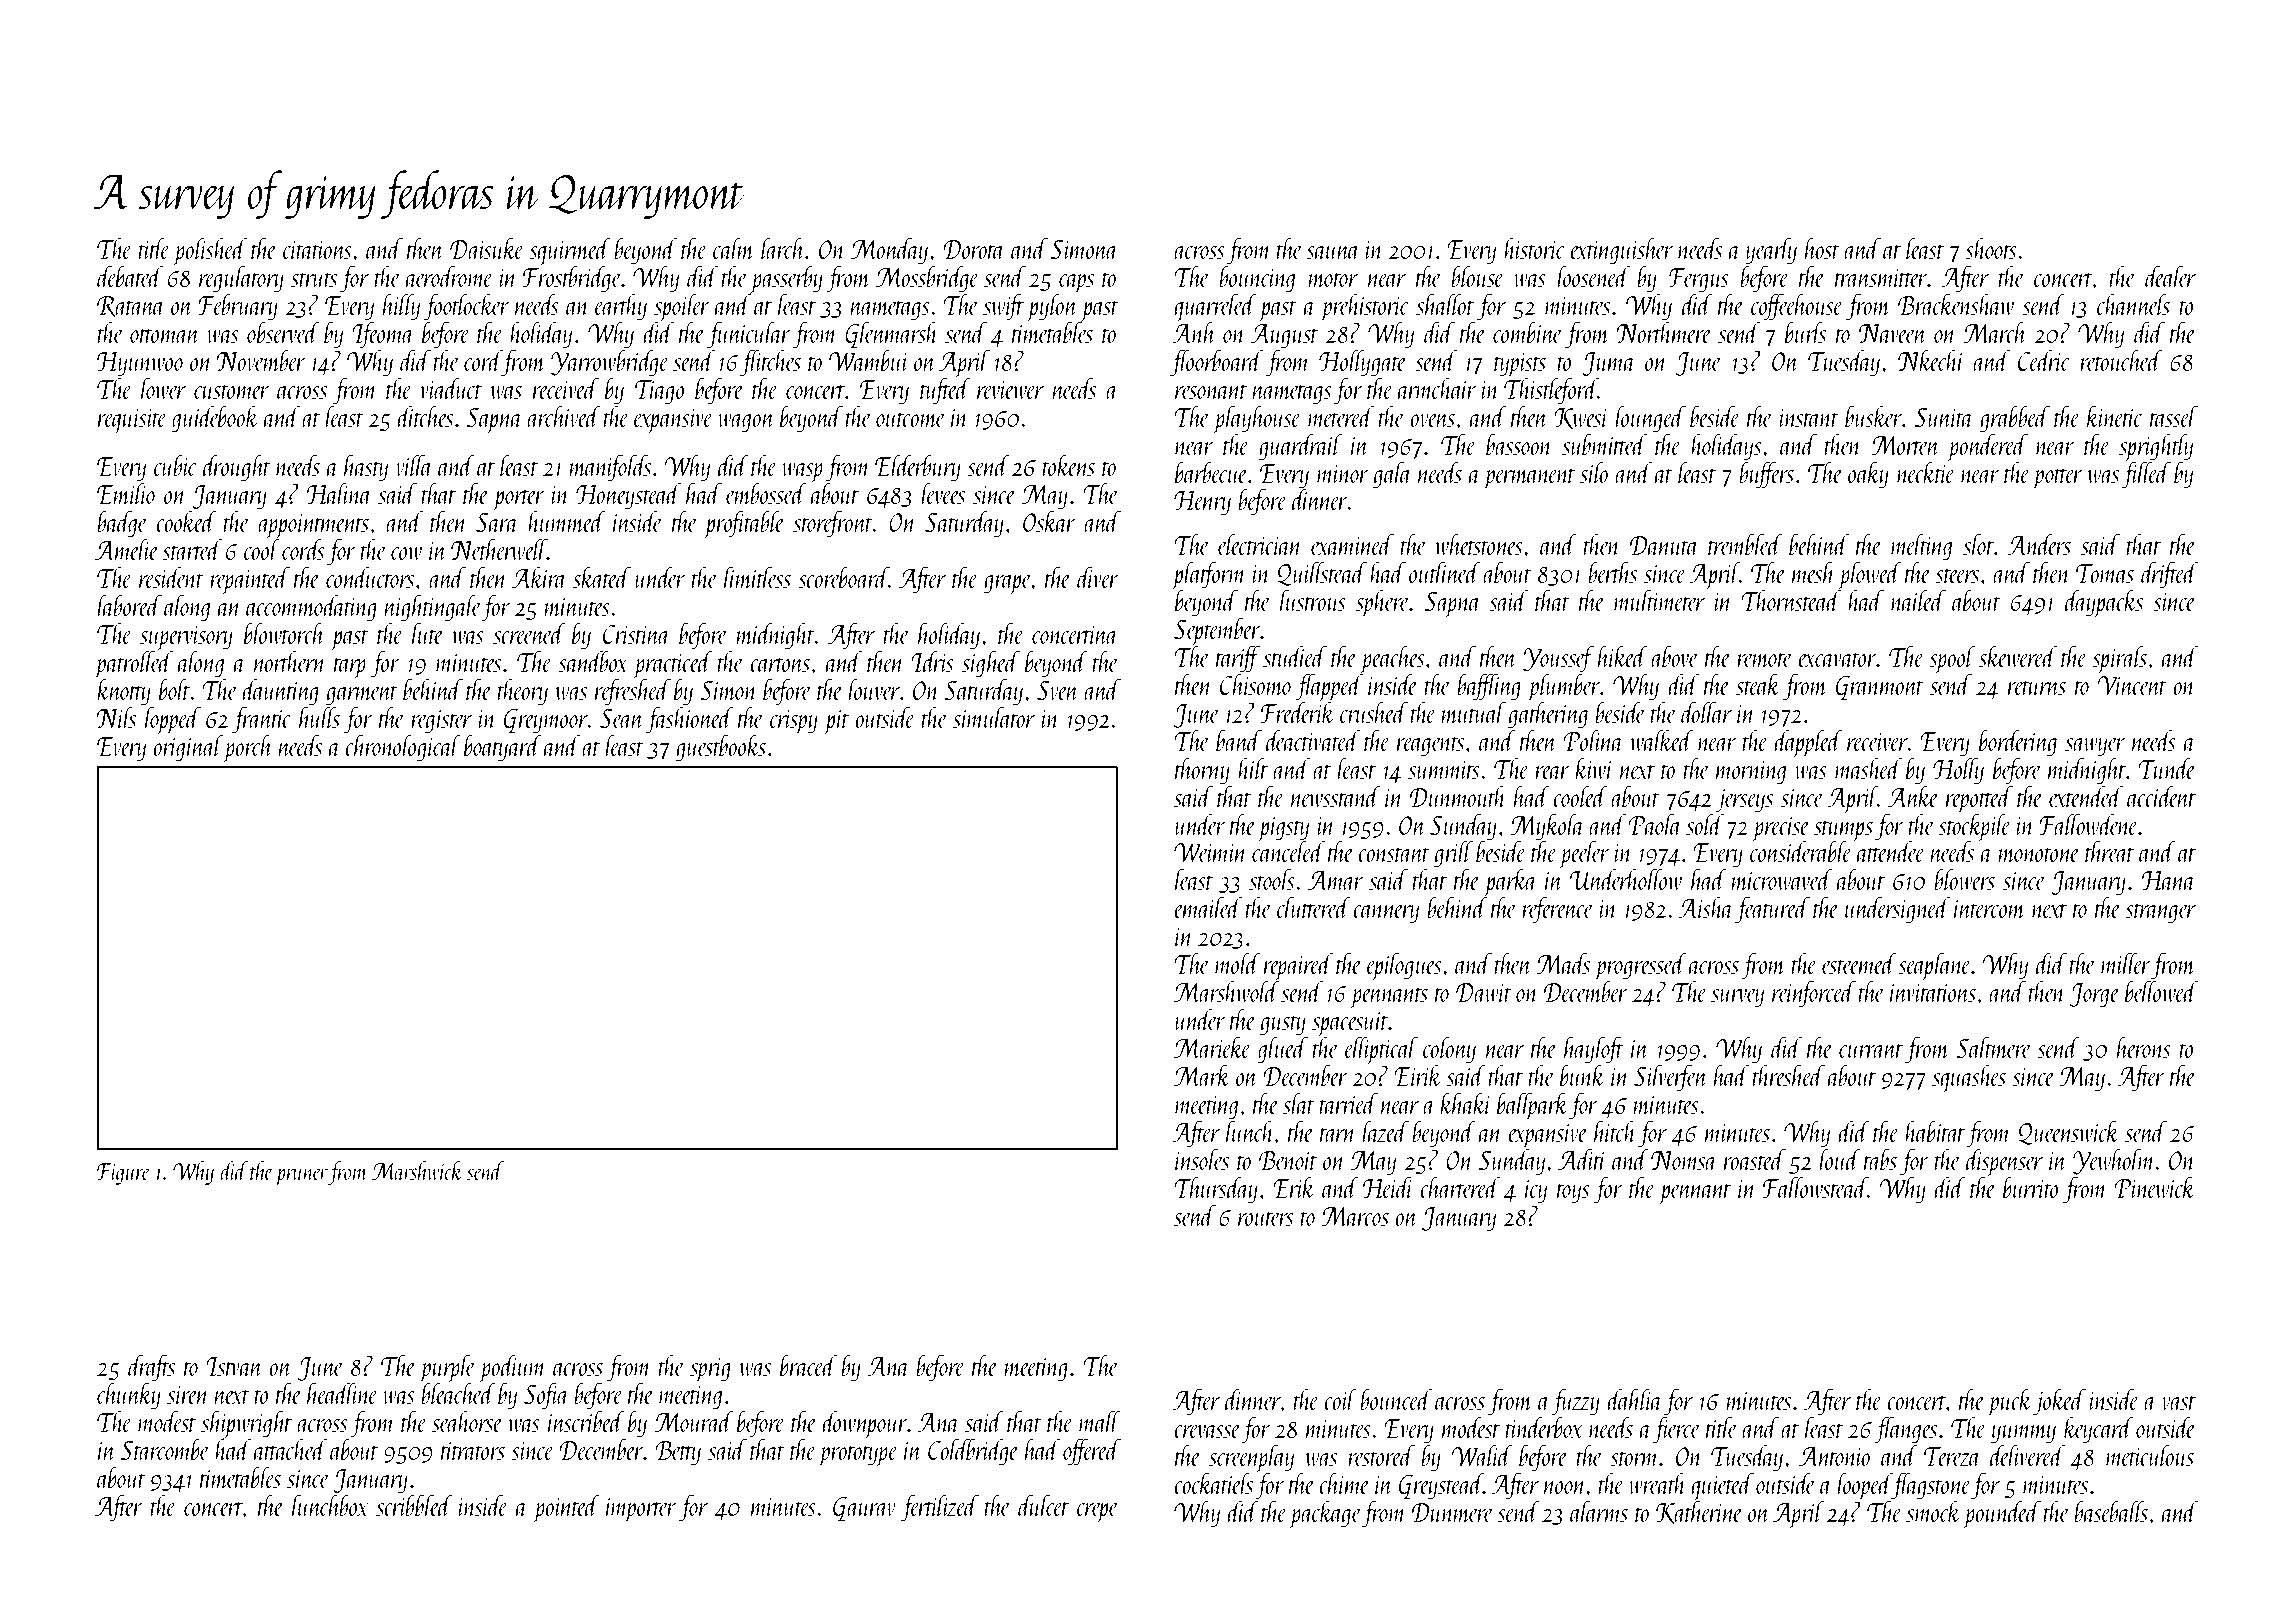 This screenshot has height=1620, width=2292. What do you see at coordinates (1396, 1399) in the screenshot?
I see `bounced` at bounding box center [1396, 1399].
